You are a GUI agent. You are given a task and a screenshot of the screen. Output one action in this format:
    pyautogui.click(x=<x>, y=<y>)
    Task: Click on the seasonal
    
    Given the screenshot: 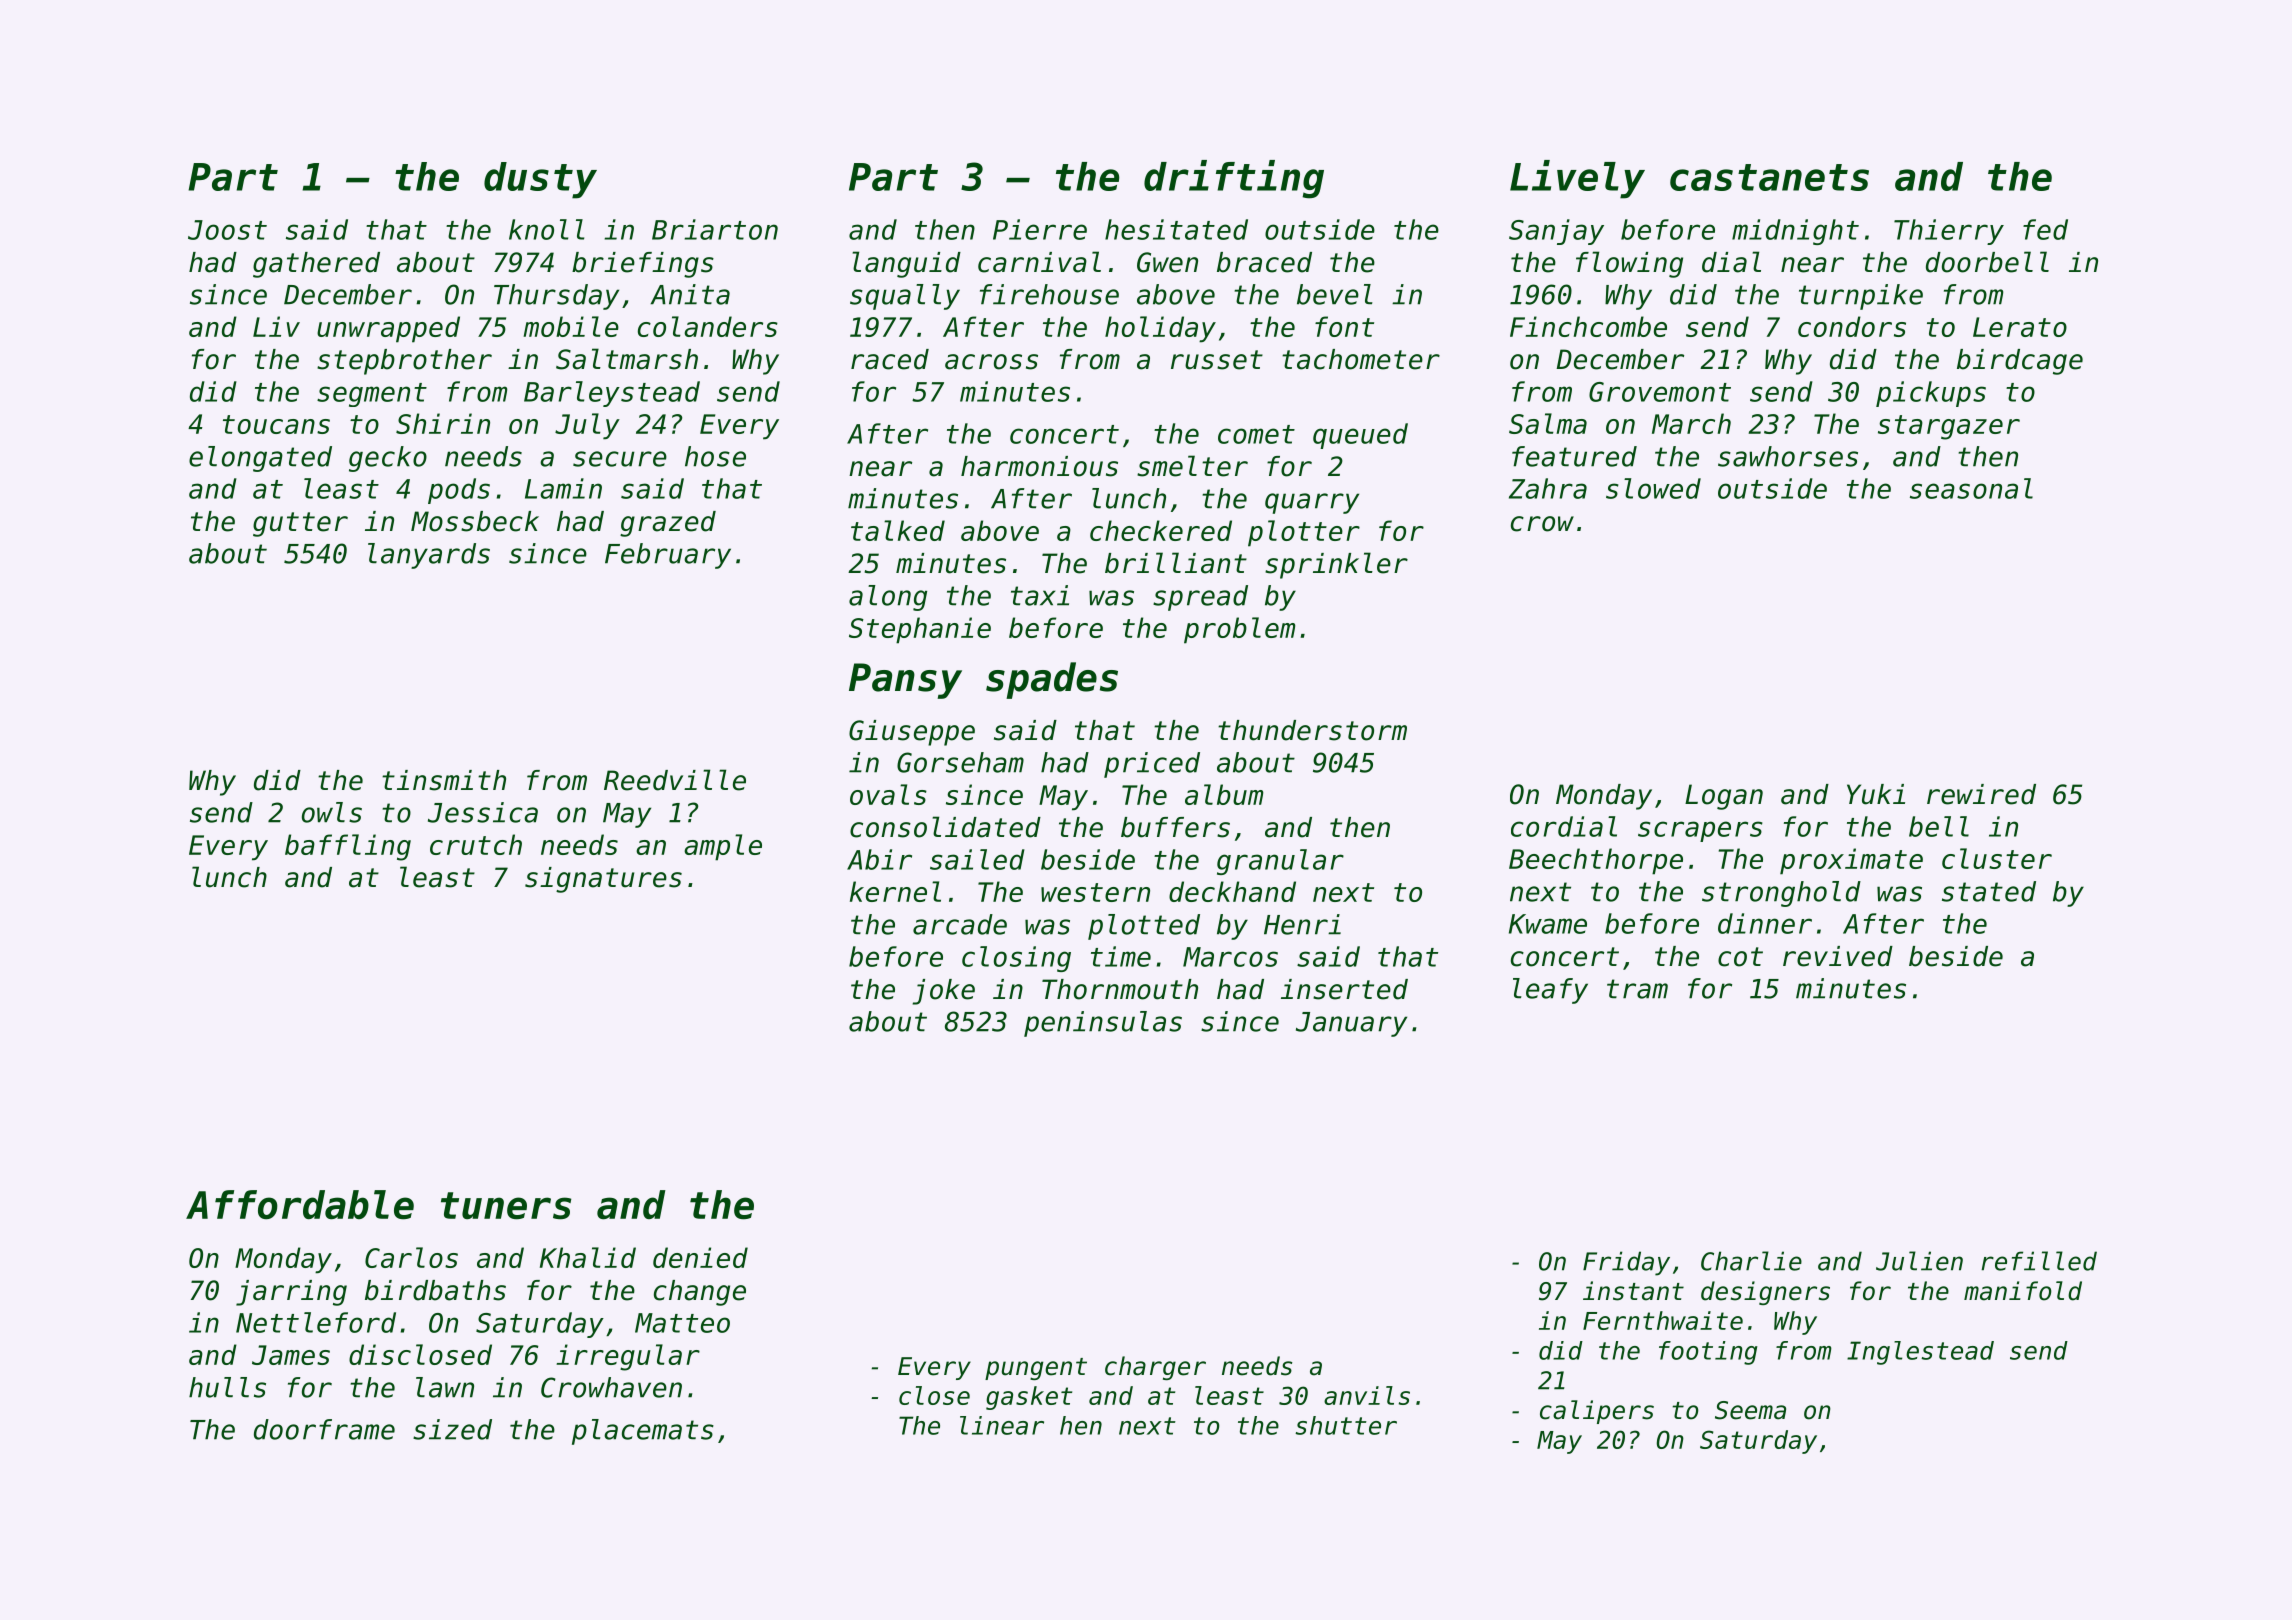 What is the action you would take?
    pyautogui.click(x=1971, y=488)
